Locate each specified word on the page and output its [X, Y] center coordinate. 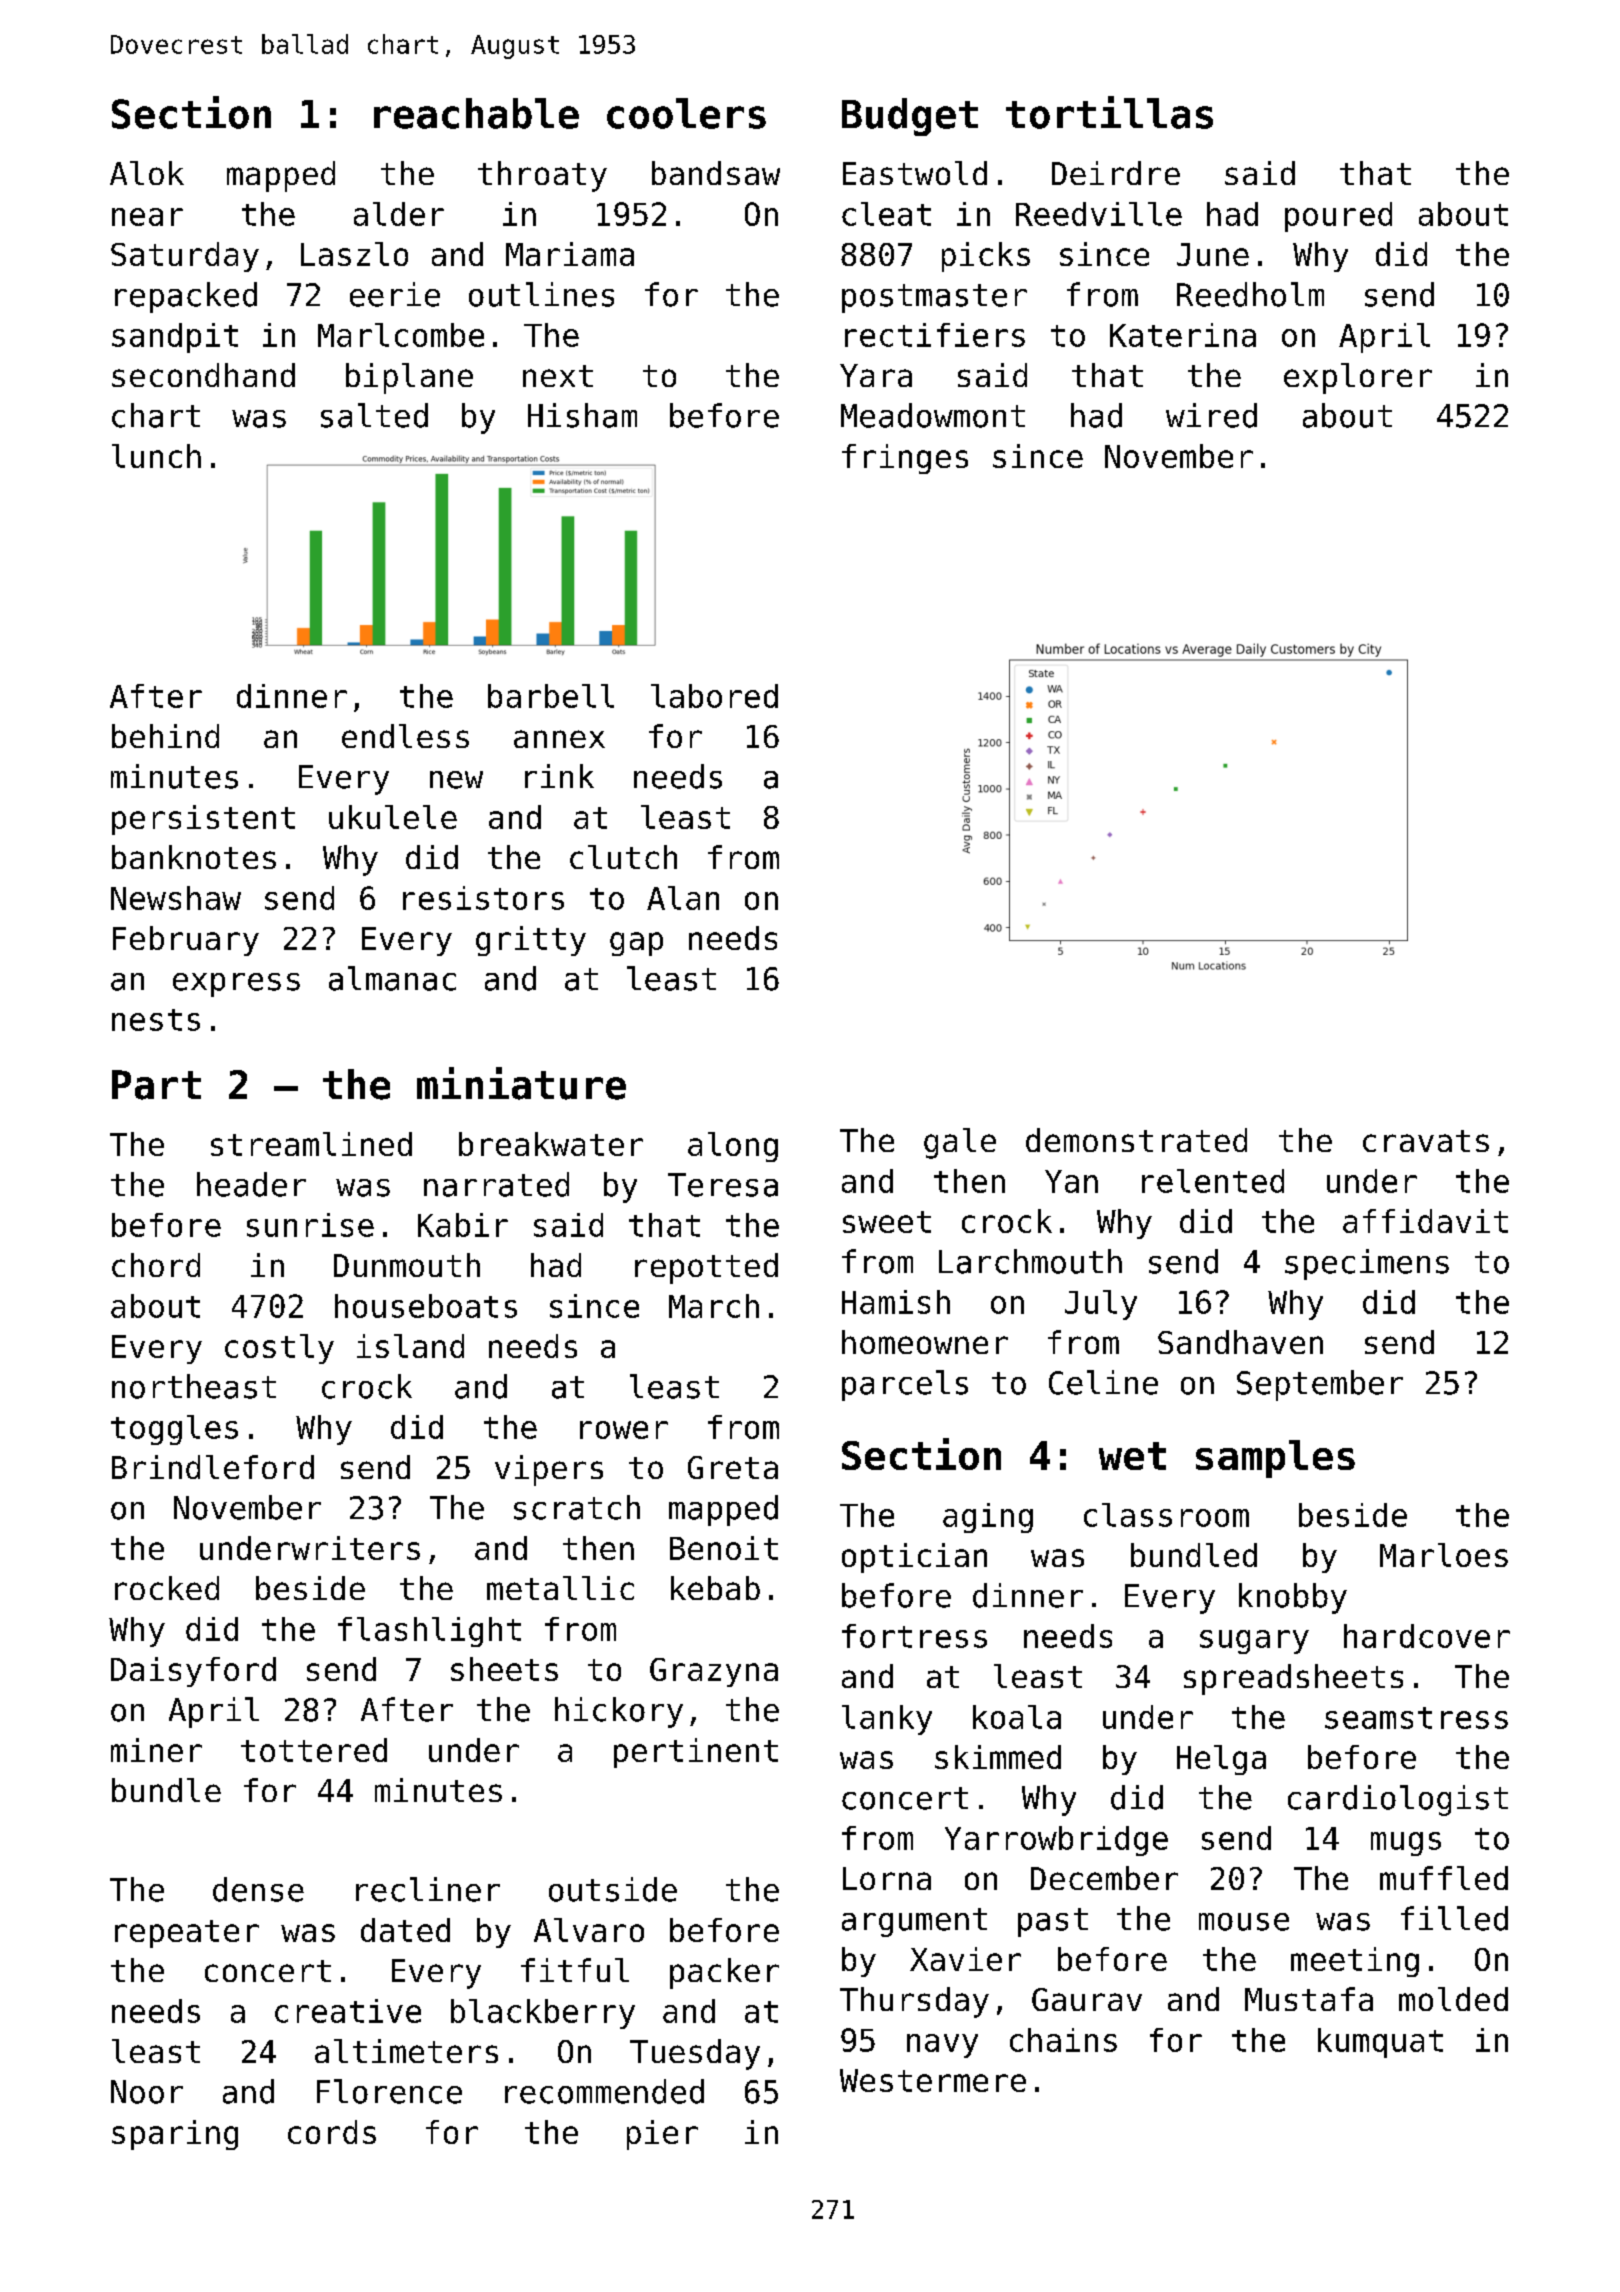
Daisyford [193, 1672]
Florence [389, 2091]
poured [1338, 217]
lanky [887, 1720]
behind [165, 736]
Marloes [1444, 1555]
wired [1211, 415]
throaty [542, 176]
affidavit [1425, 1221]
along [733, 1147]
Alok [147, 173]
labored [714, 696]
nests [156, 1020]
